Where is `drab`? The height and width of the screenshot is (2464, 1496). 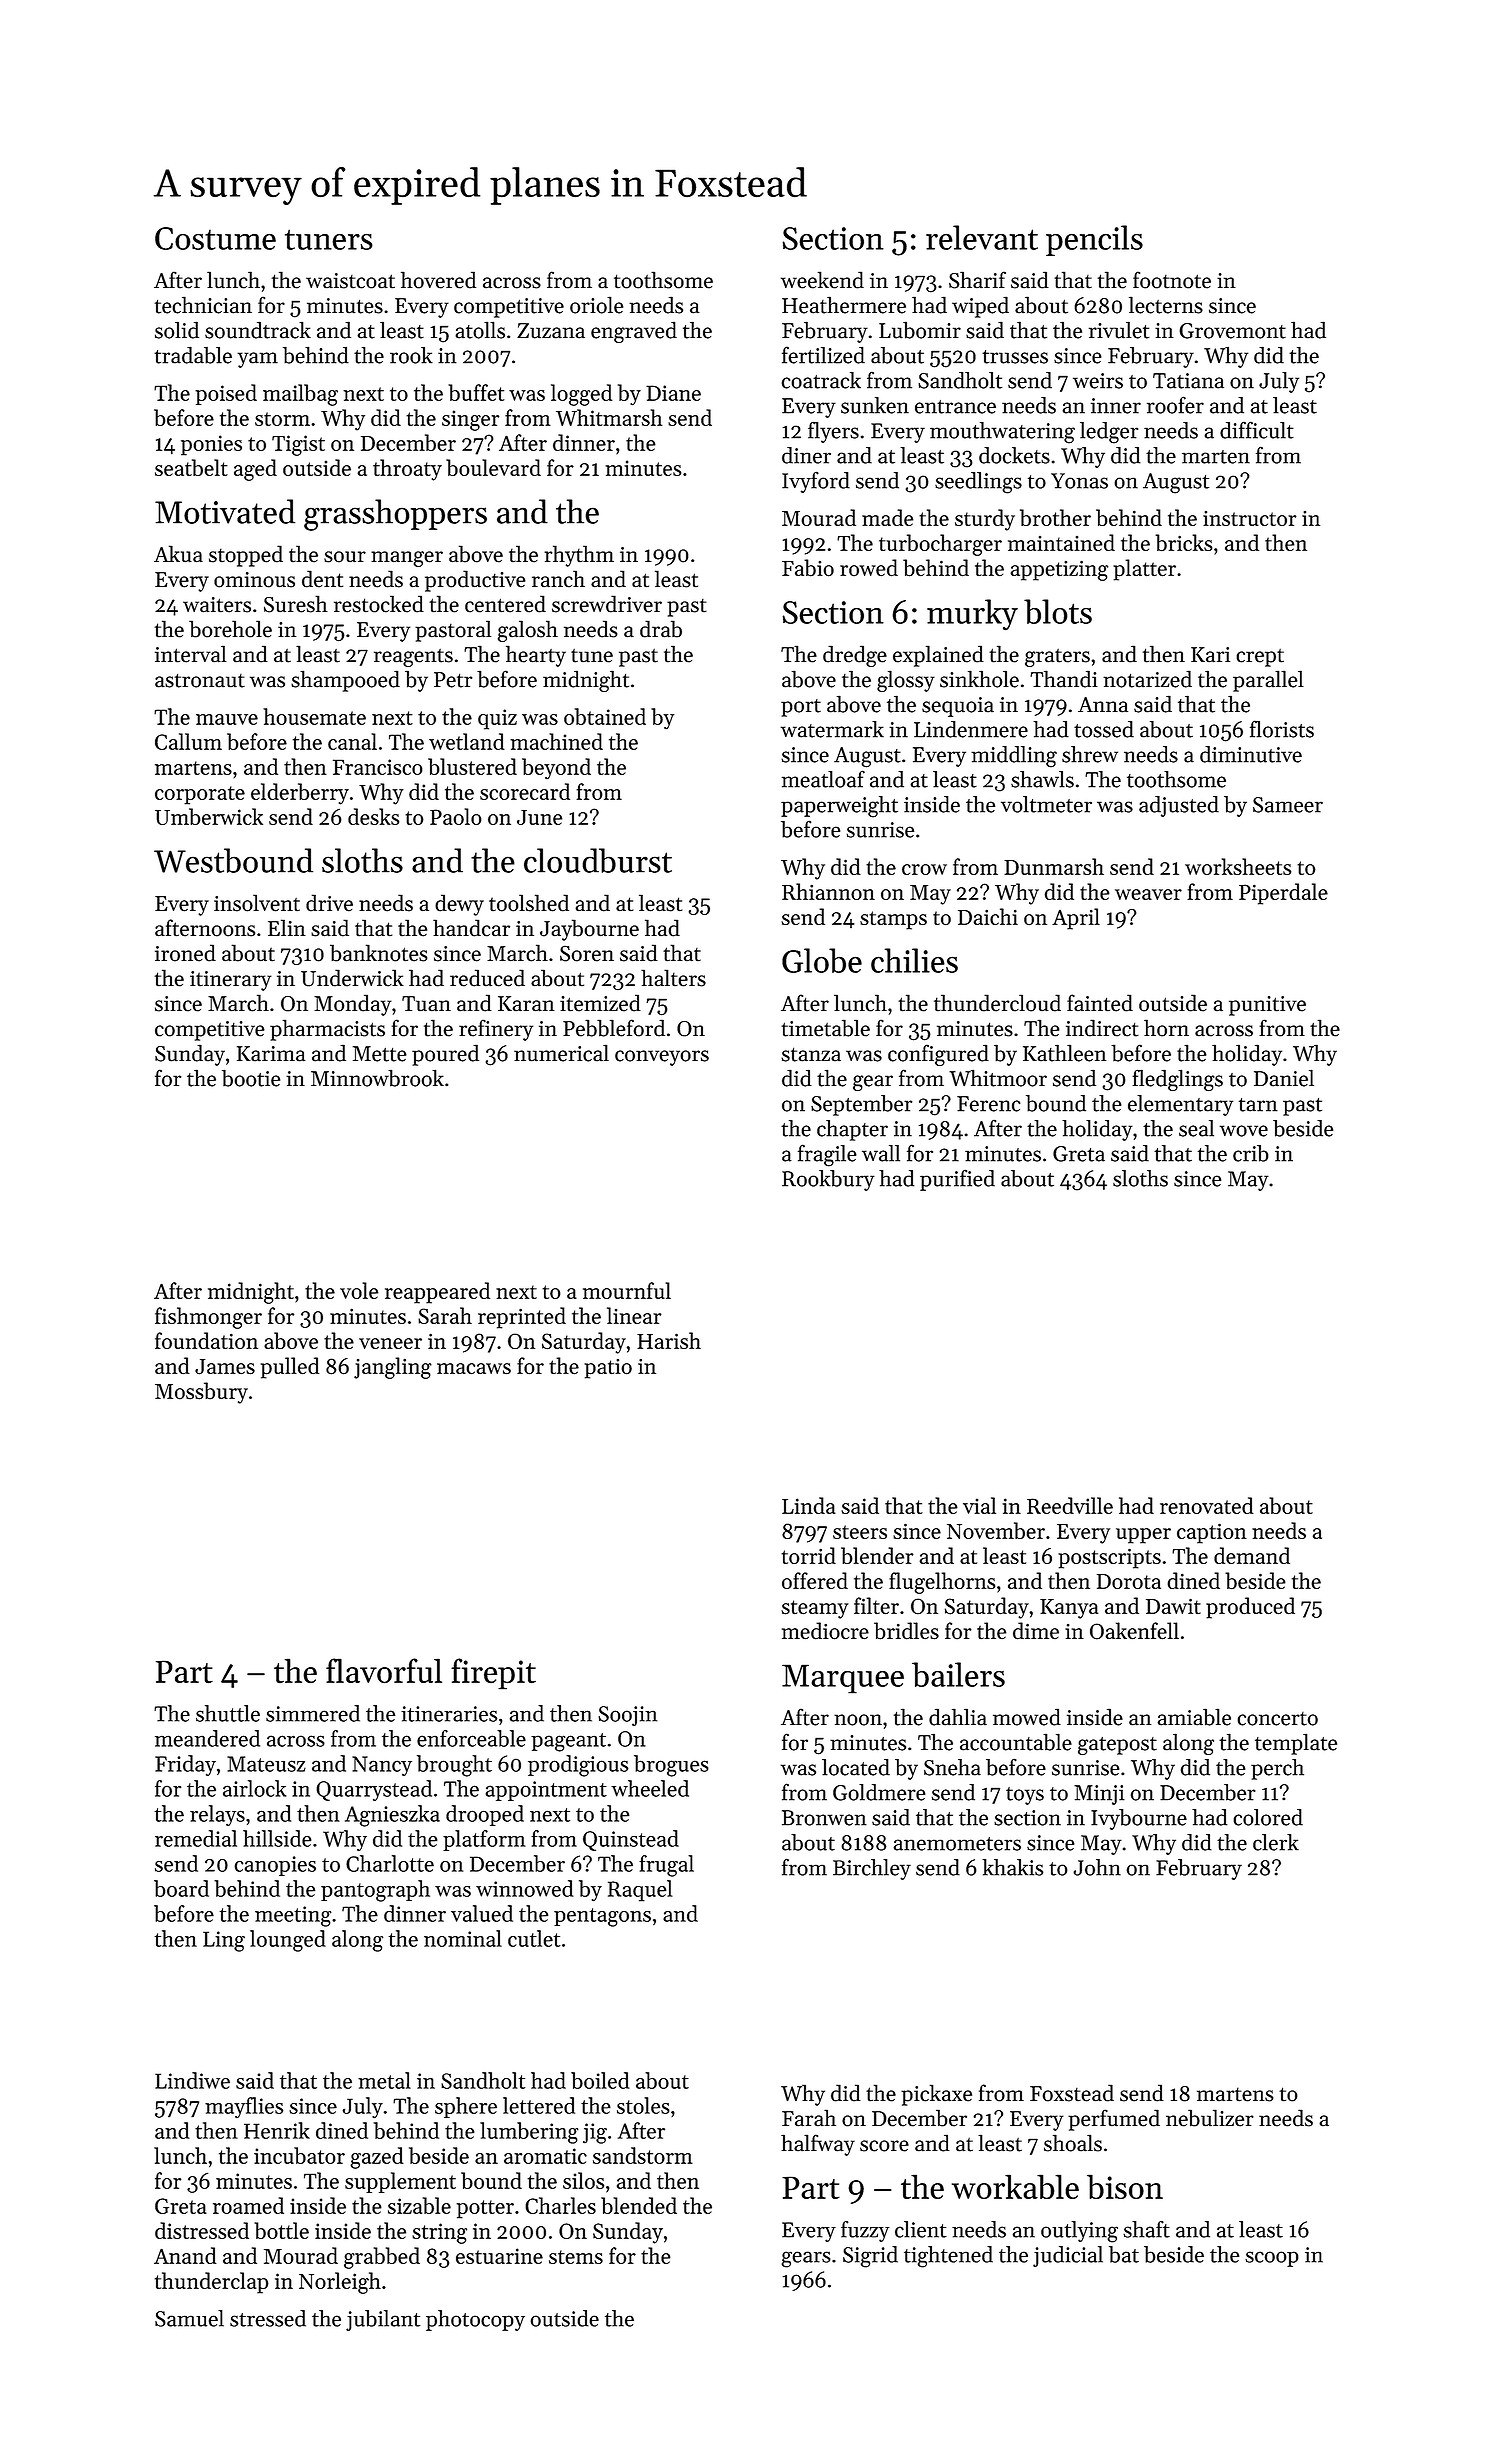 drab is located at coordinates (661, 629).
